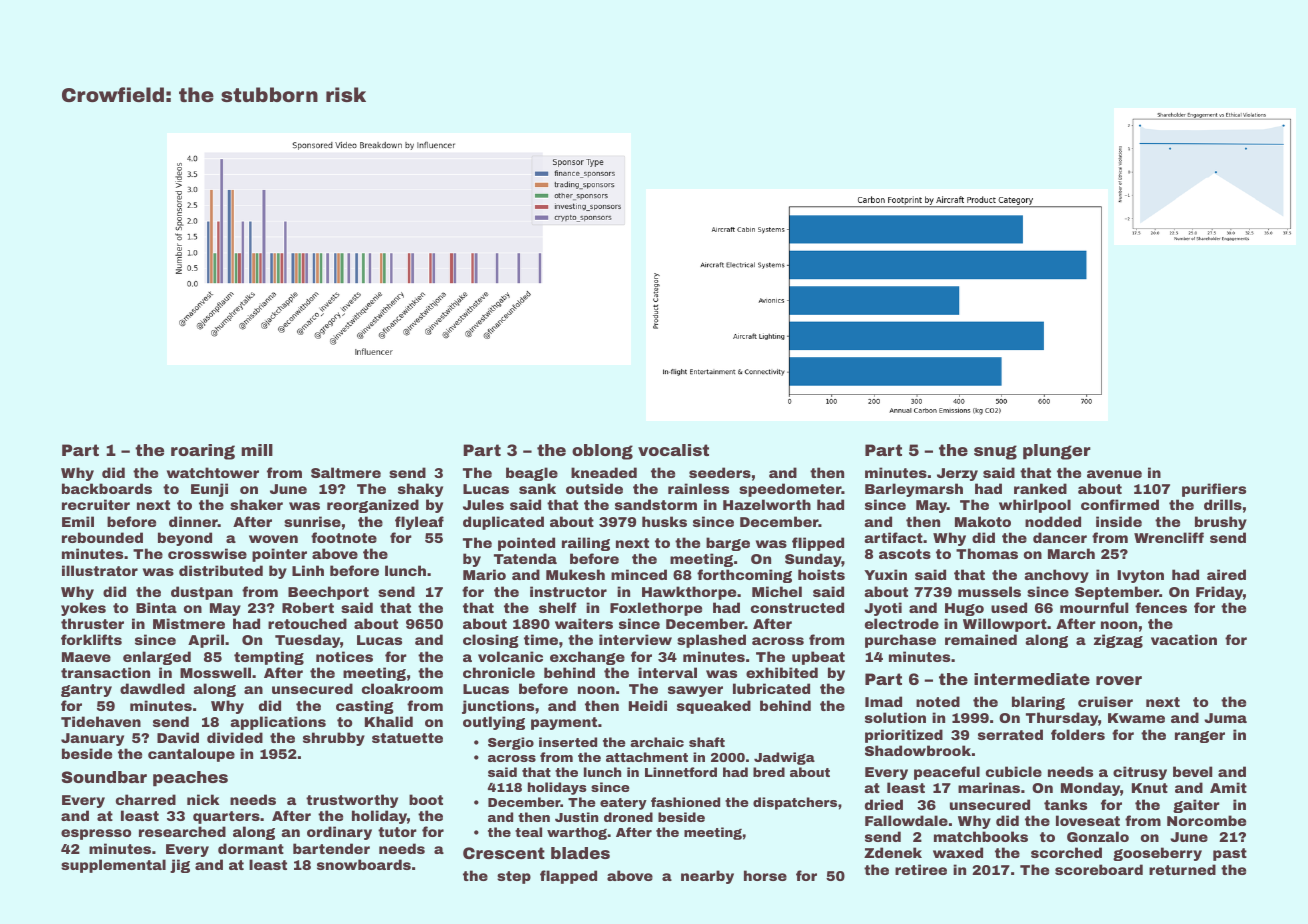 Image resolution: width=1308 pixels, height=924 pixels. What do you see at coordinates (180, 866) in the page?
I see `jig` at bounding box center [180, 866].
